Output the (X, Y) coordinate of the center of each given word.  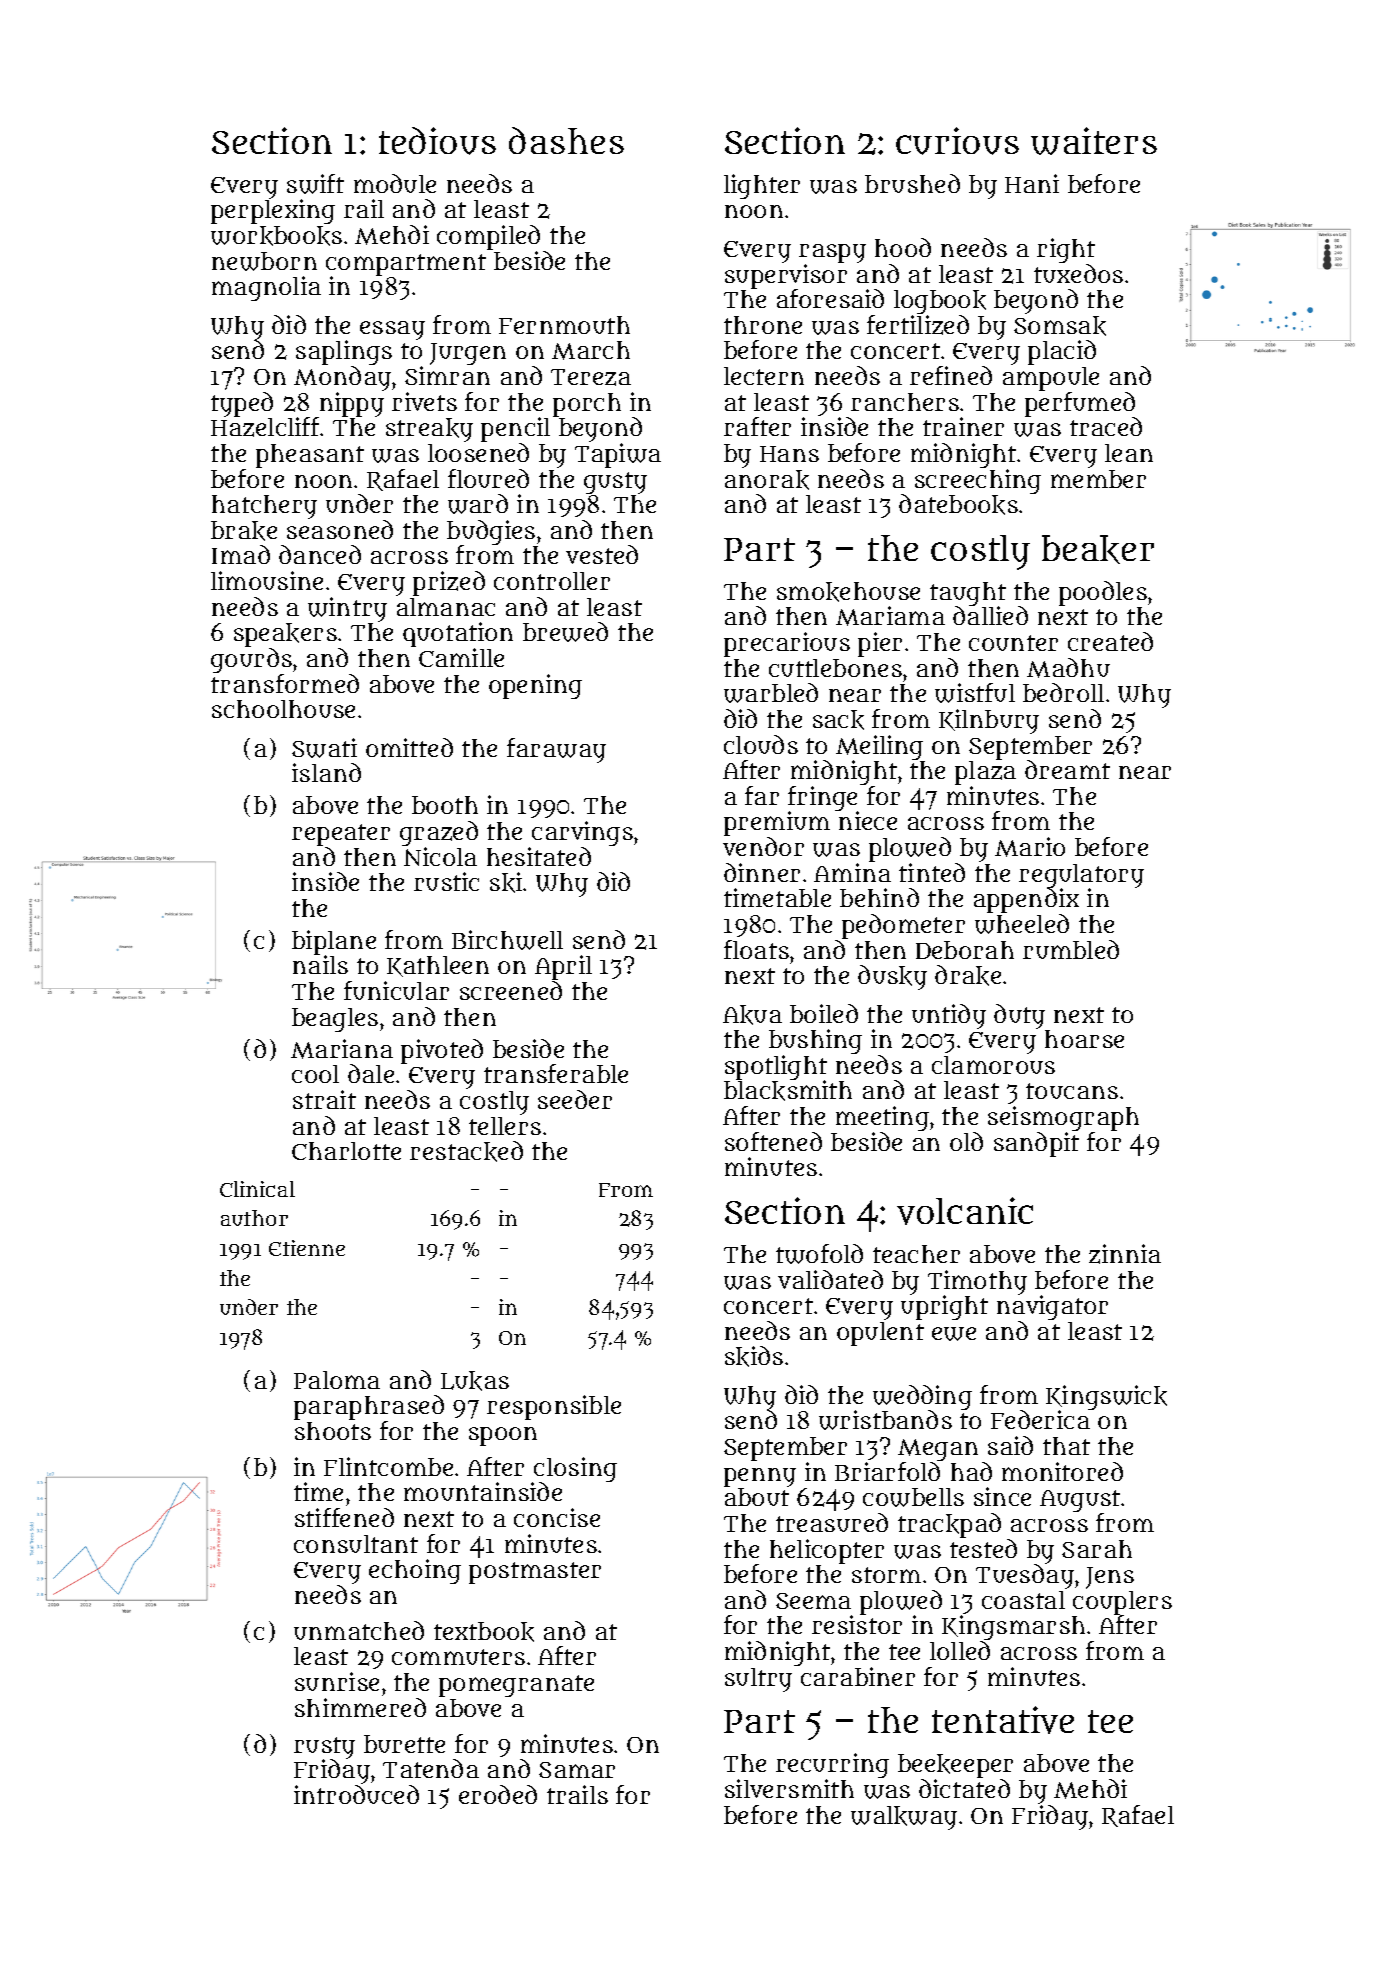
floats (756, 949)
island (326, 772)
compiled (488, 237)
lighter (762, 186)
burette (404, 1744)
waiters (1094, 141)
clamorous (993, 1065)
